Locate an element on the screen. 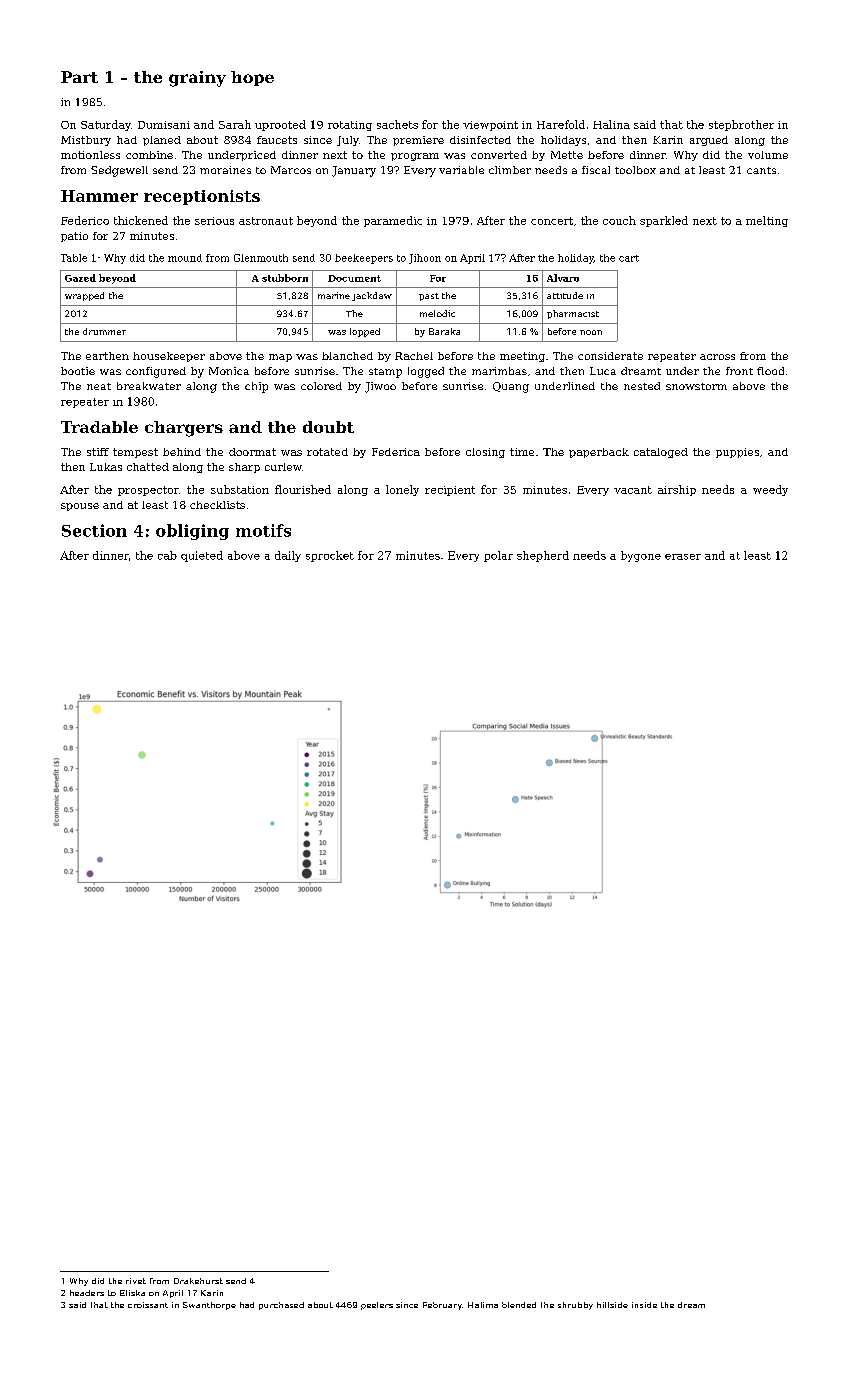 The width and height of the screenshot is (849, 1400). airship is located at coordinates (677, 490).
